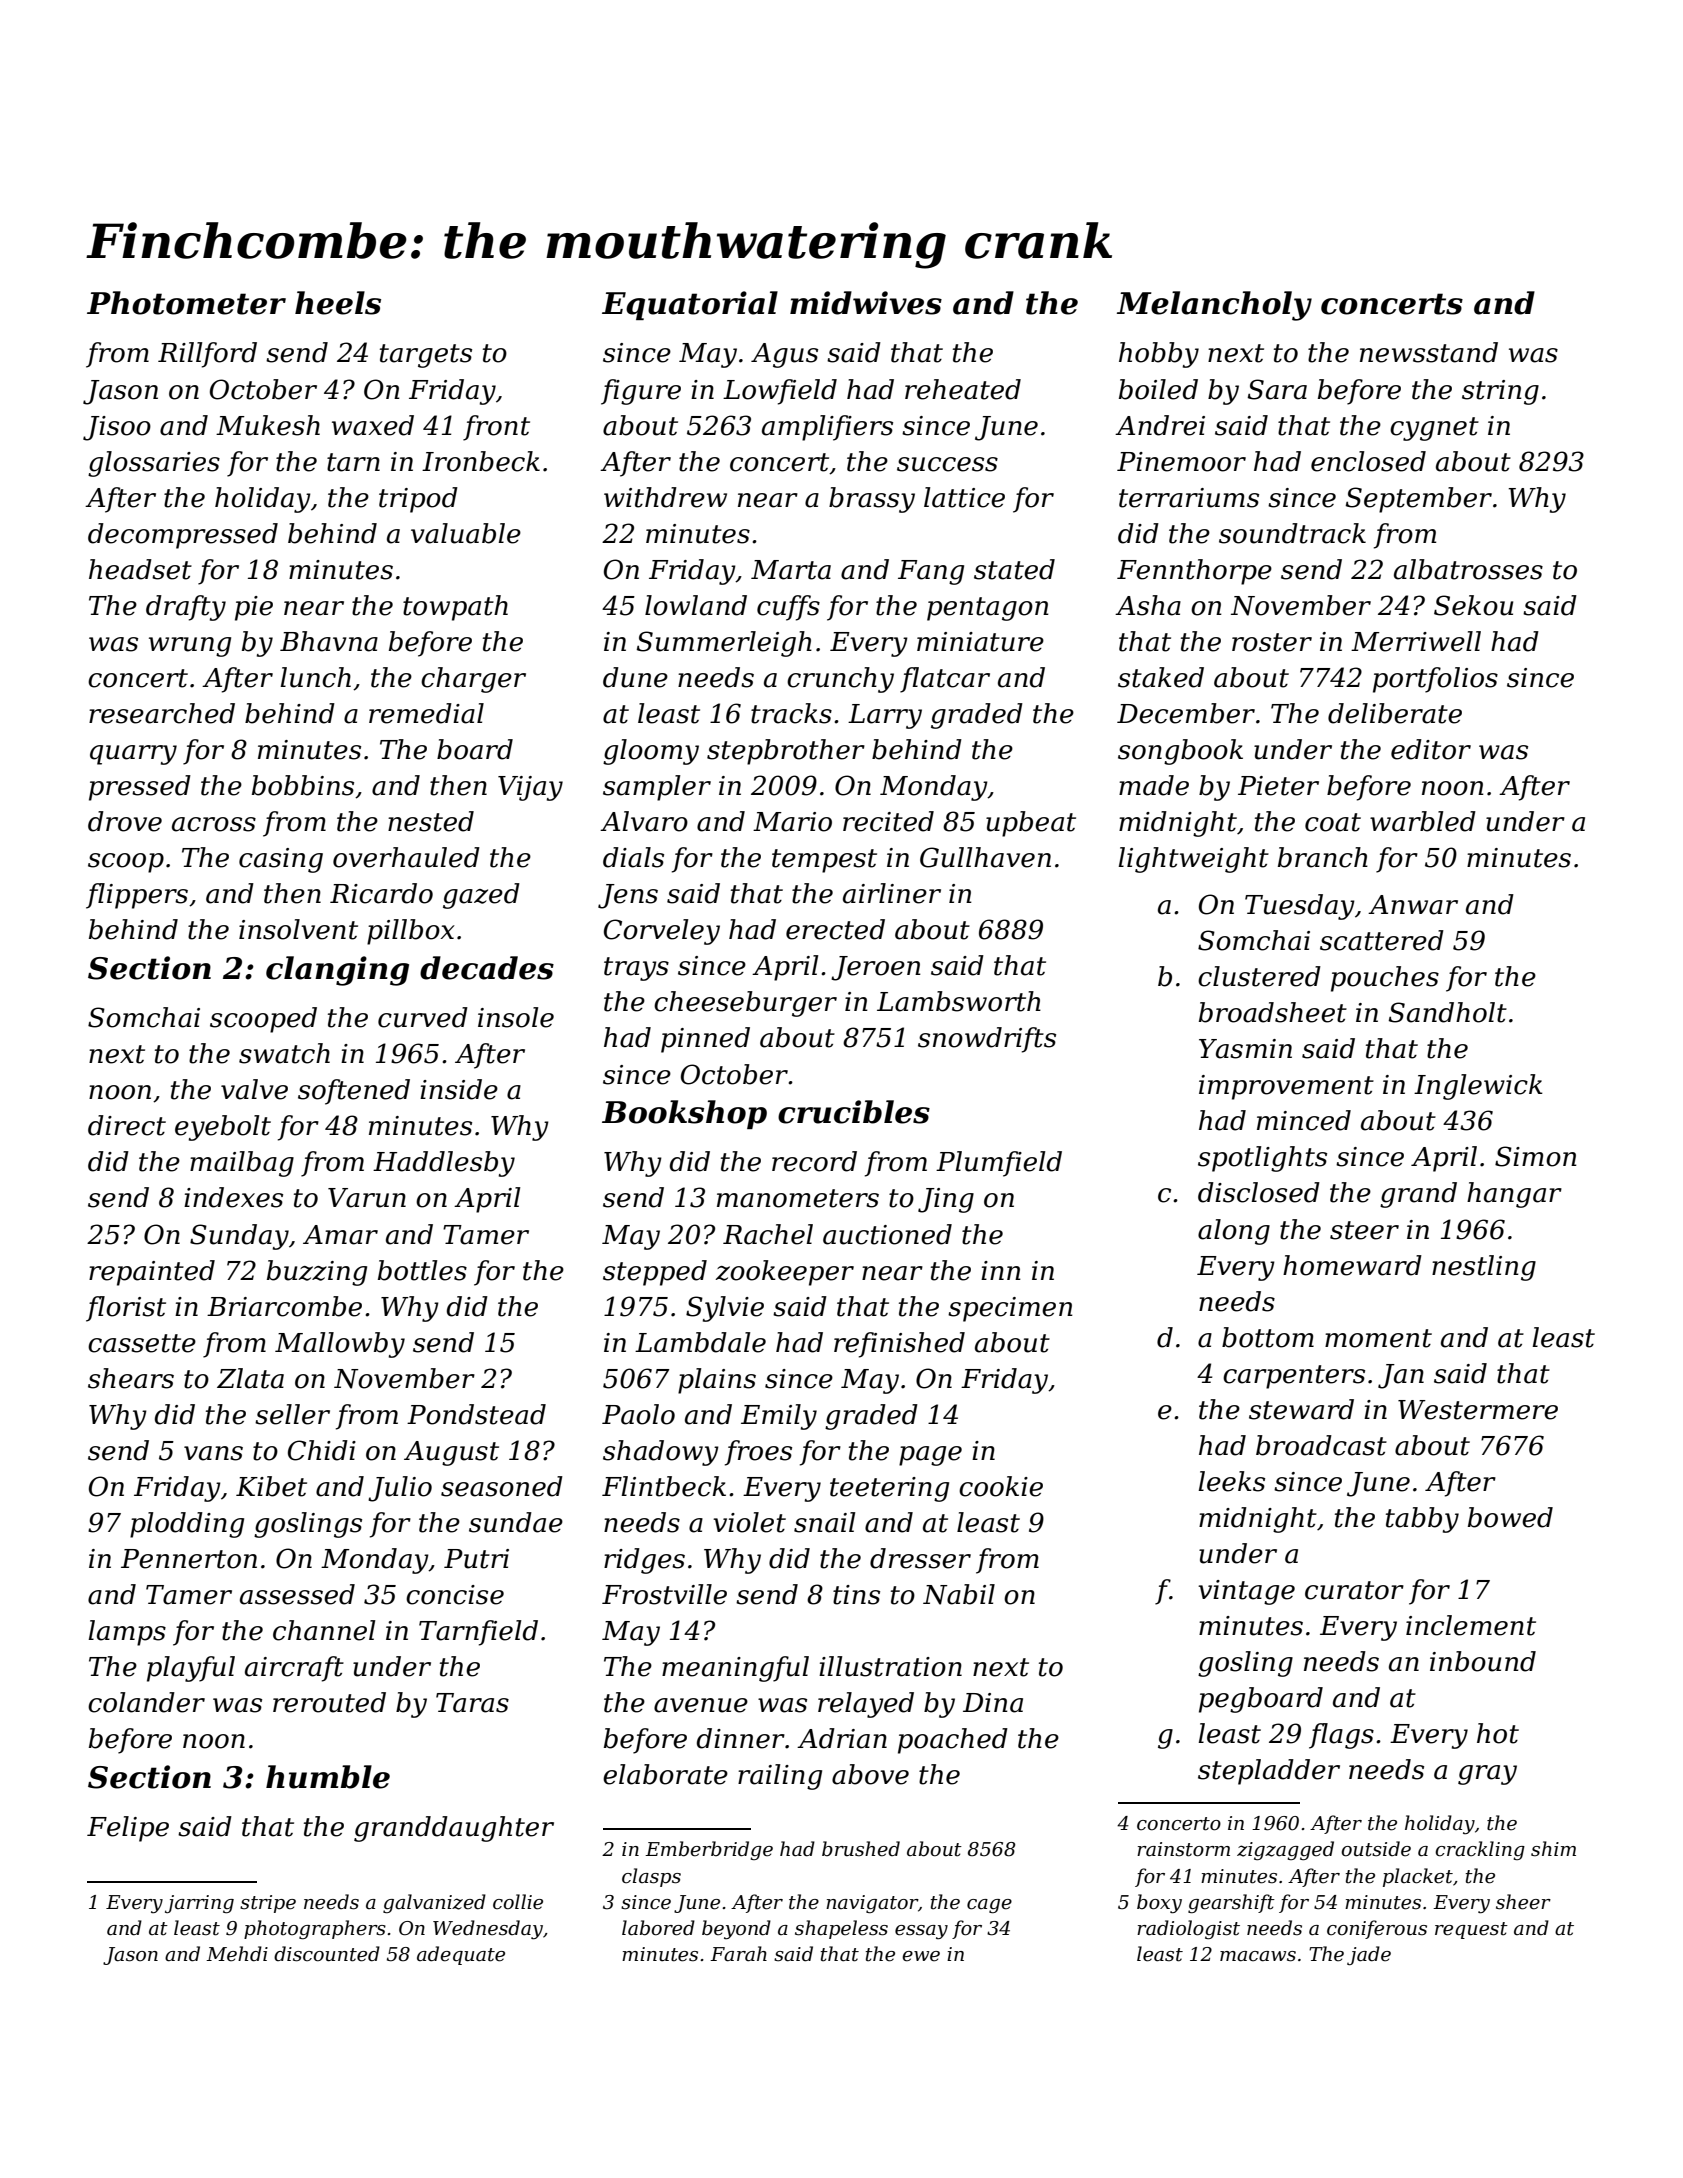 This document has width=1683, height=2178. Describe the element at coordinates (854, 1112) in the document. I see `crucibles` at that location.
